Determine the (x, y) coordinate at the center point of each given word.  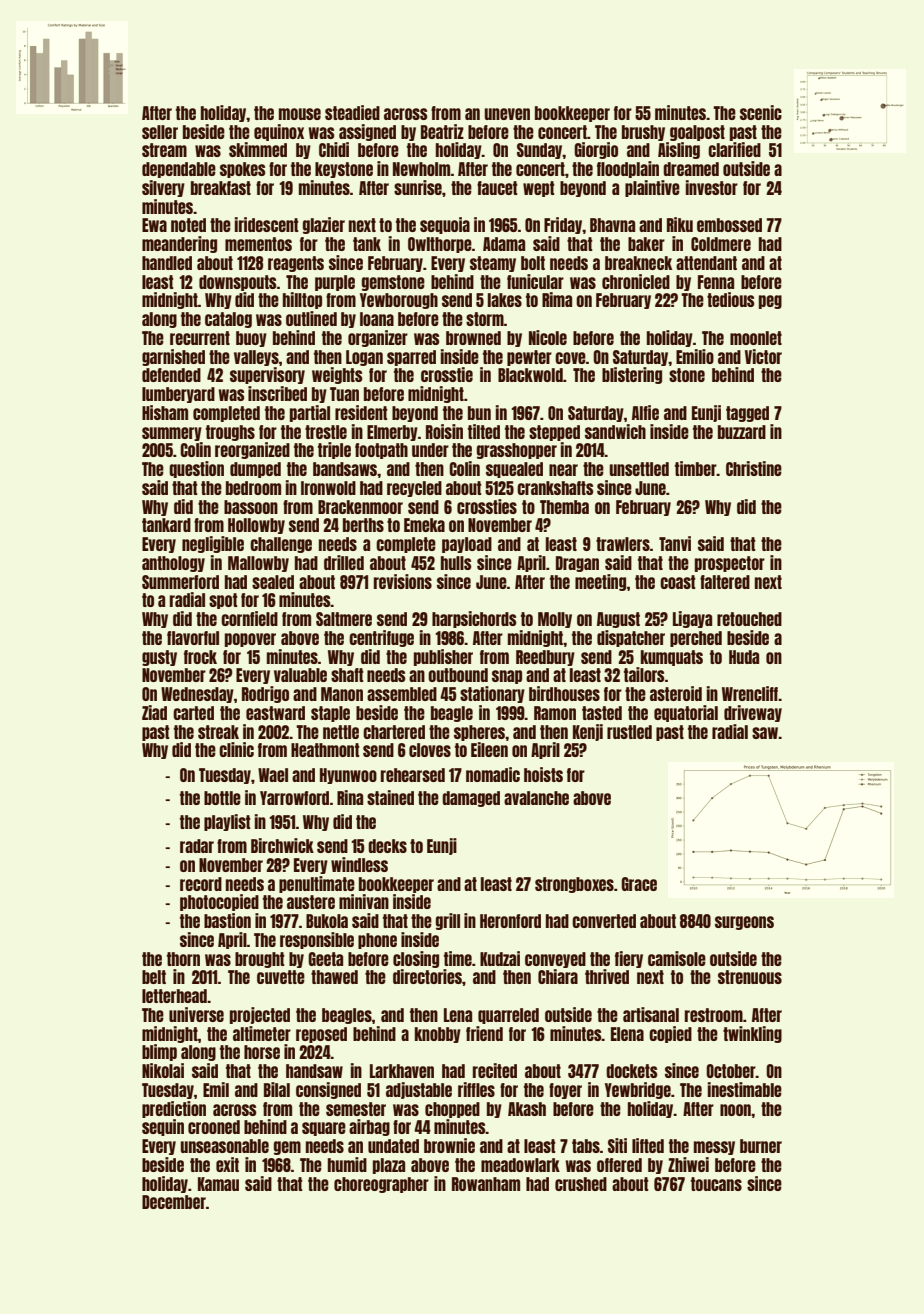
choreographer (381, 1185)
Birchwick (282, 845)
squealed (514, 470)
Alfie (645, 412)
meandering (179, 244)
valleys (256, 358)
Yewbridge (638, 1090)
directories (427, 976)
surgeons (744, 923)
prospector (730, 564)
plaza (389, 1166)
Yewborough (399, 301)
